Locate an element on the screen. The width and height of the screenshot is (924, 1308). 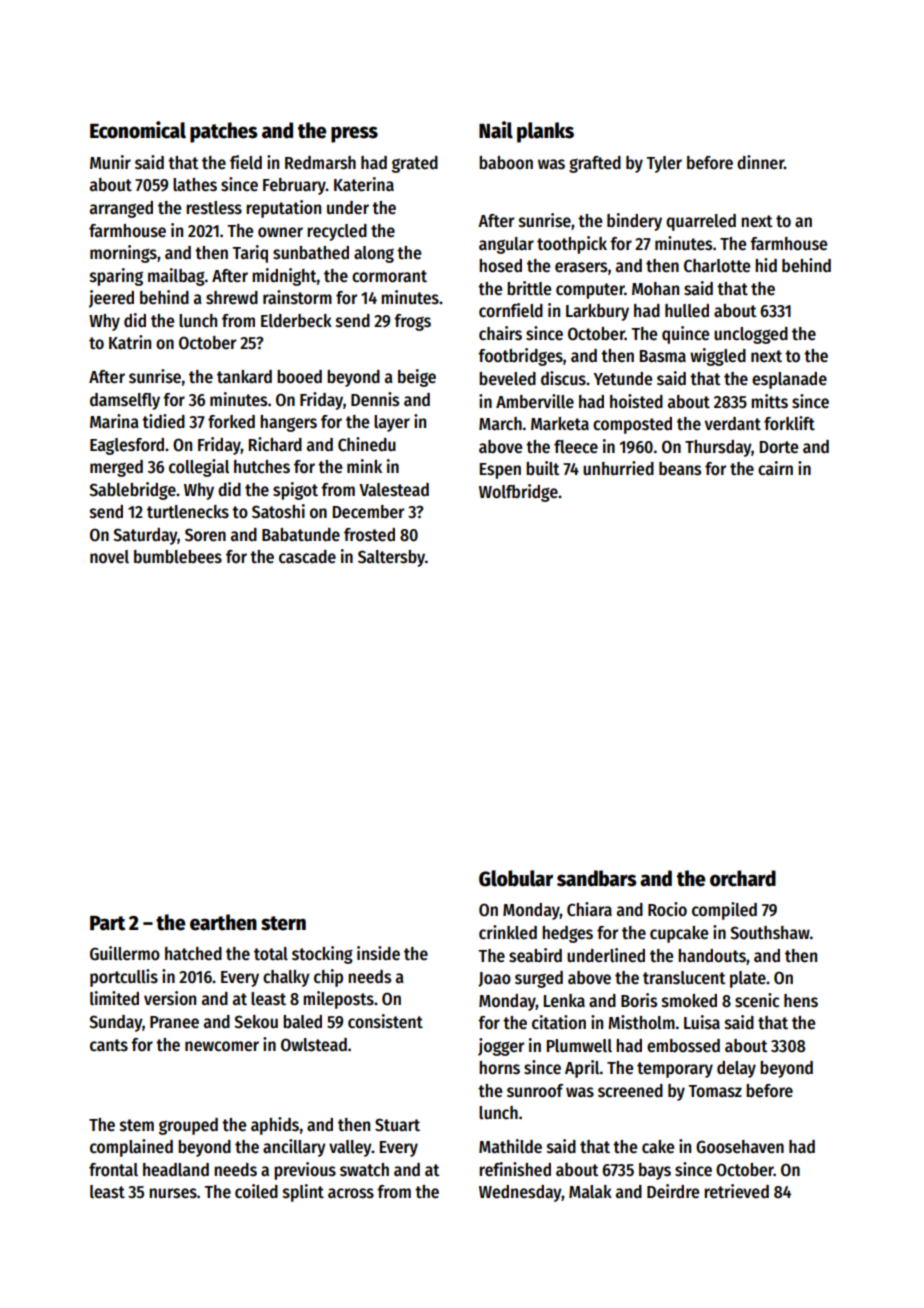
delay is located at coordinates (736, 1069).
